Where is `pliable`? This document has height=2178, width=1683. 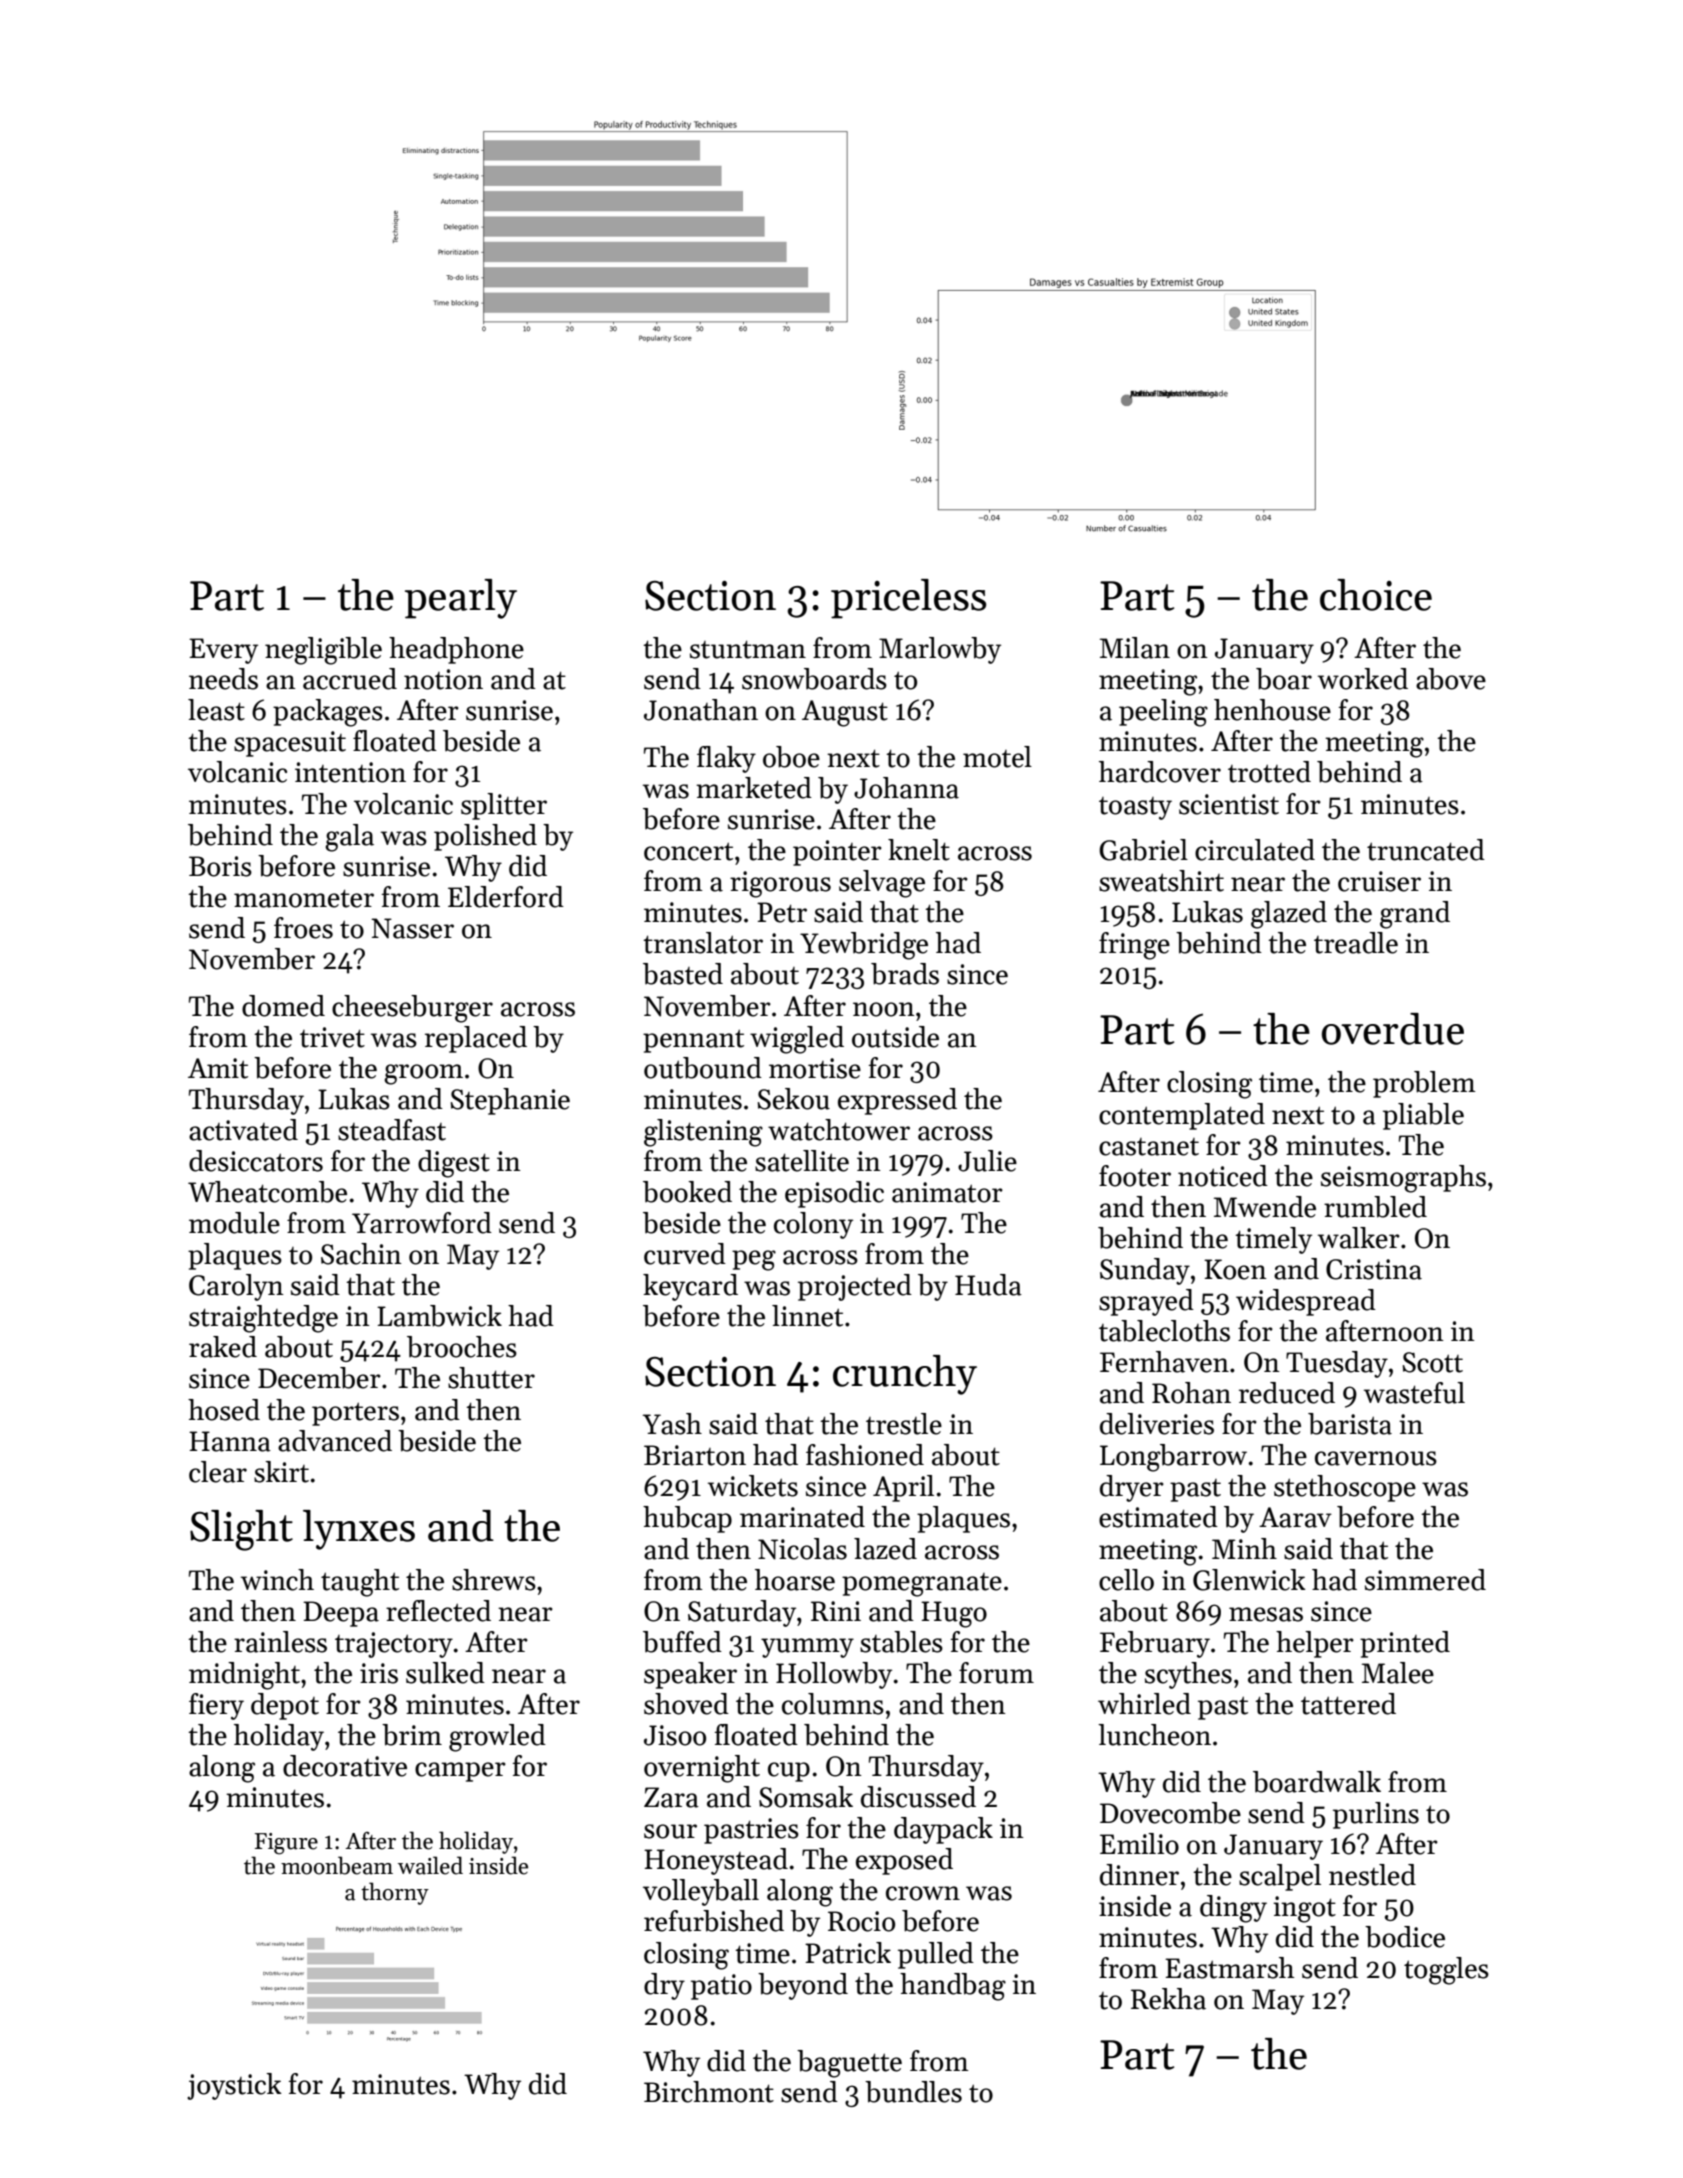
pliable is located at coordinates (1423, 1116).
